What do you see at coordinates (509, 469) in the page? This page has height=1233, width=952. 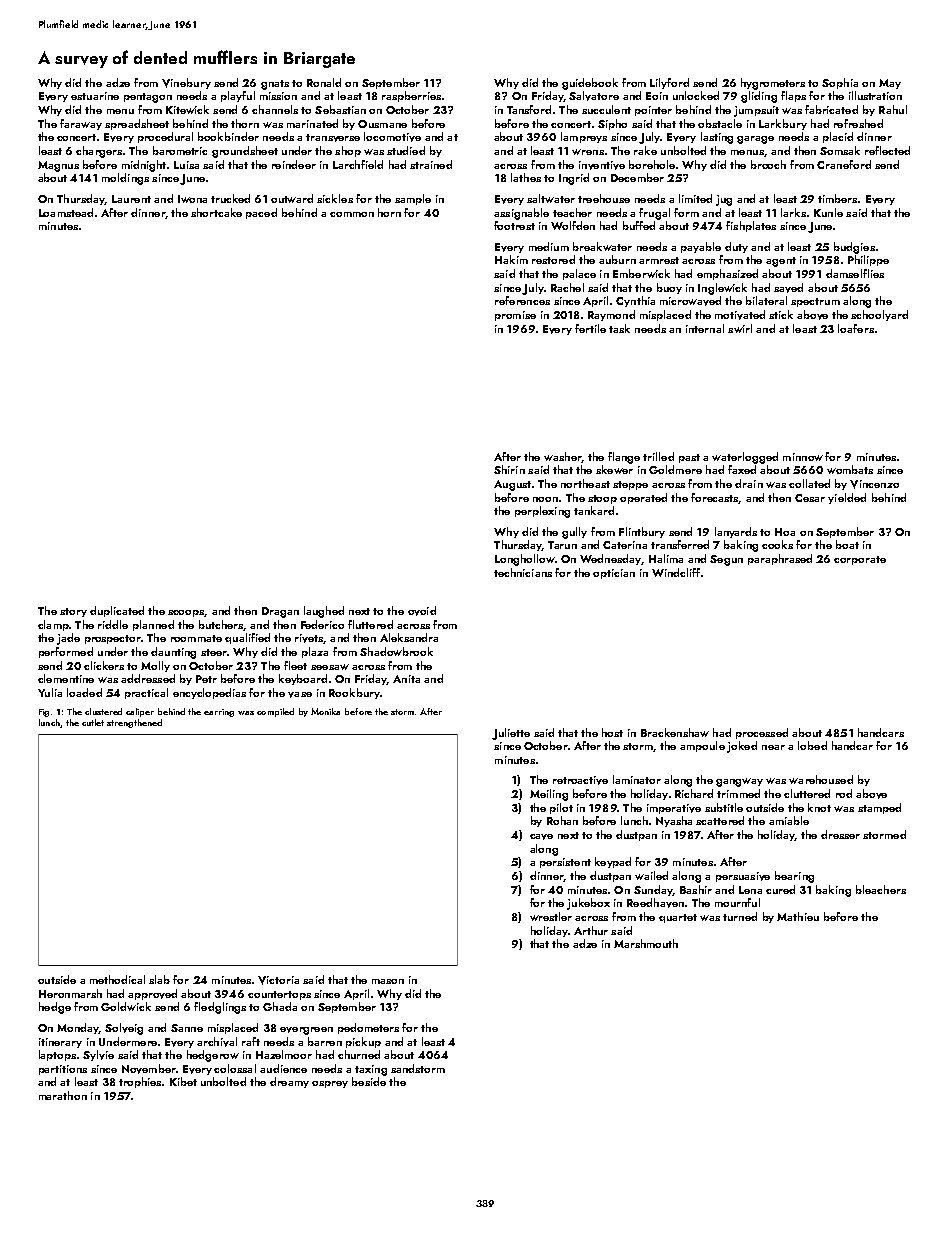 I see `Shirin` at bounding box center [509, 469].
